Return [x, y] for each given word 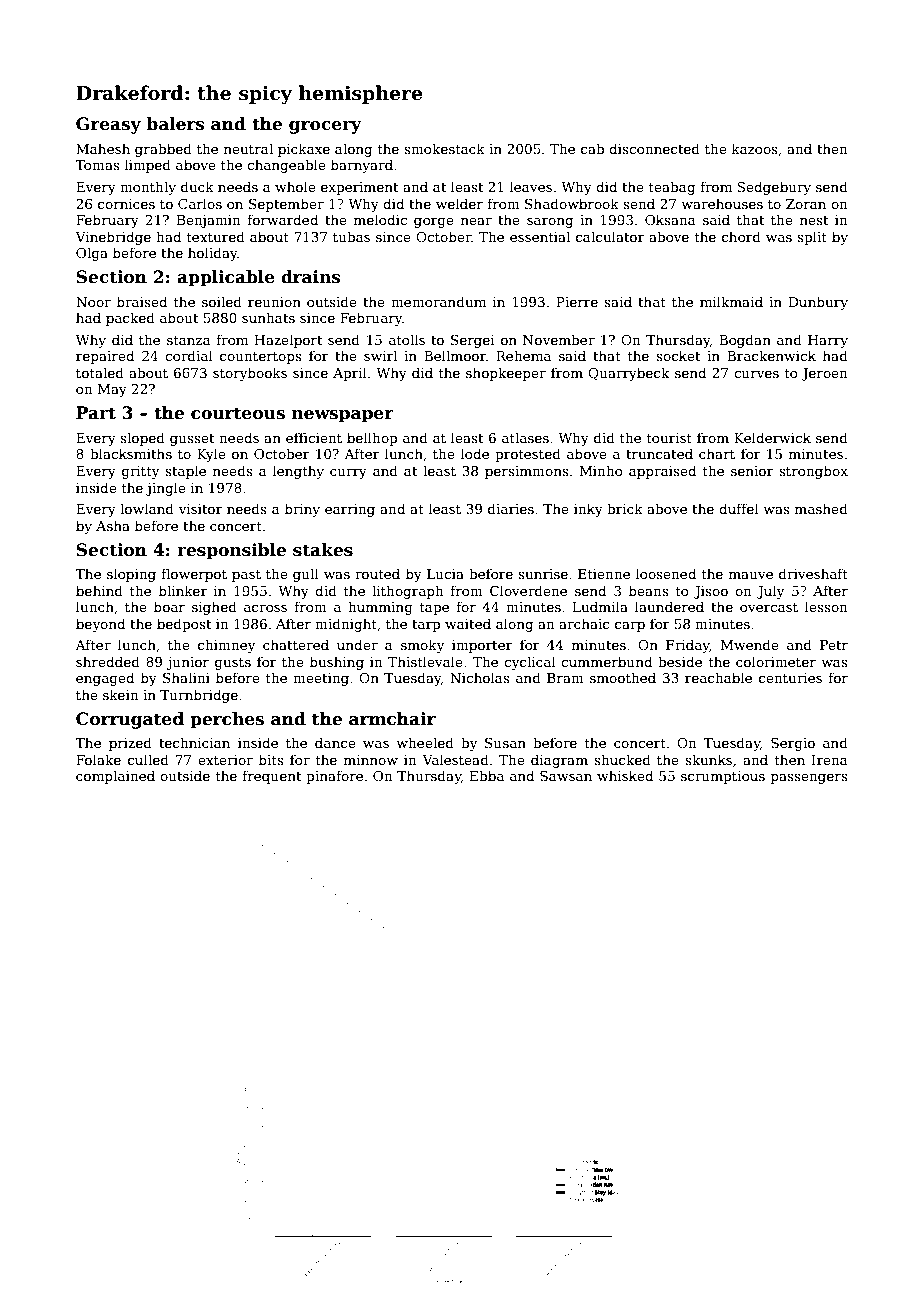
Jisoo [711, 592]
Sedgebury [774, 188]
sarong [550, 223]
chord [741, 236]
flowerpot [194, 575]
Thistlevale [425, 661]
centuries [790, 678]
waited [468, 623]
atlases [525, 437]
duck [197, 186]
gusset [192, 440]
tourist [669, 438]
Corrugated [130, 720]
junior [188, 663]
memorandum [438, 301]
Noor [93, 302]
